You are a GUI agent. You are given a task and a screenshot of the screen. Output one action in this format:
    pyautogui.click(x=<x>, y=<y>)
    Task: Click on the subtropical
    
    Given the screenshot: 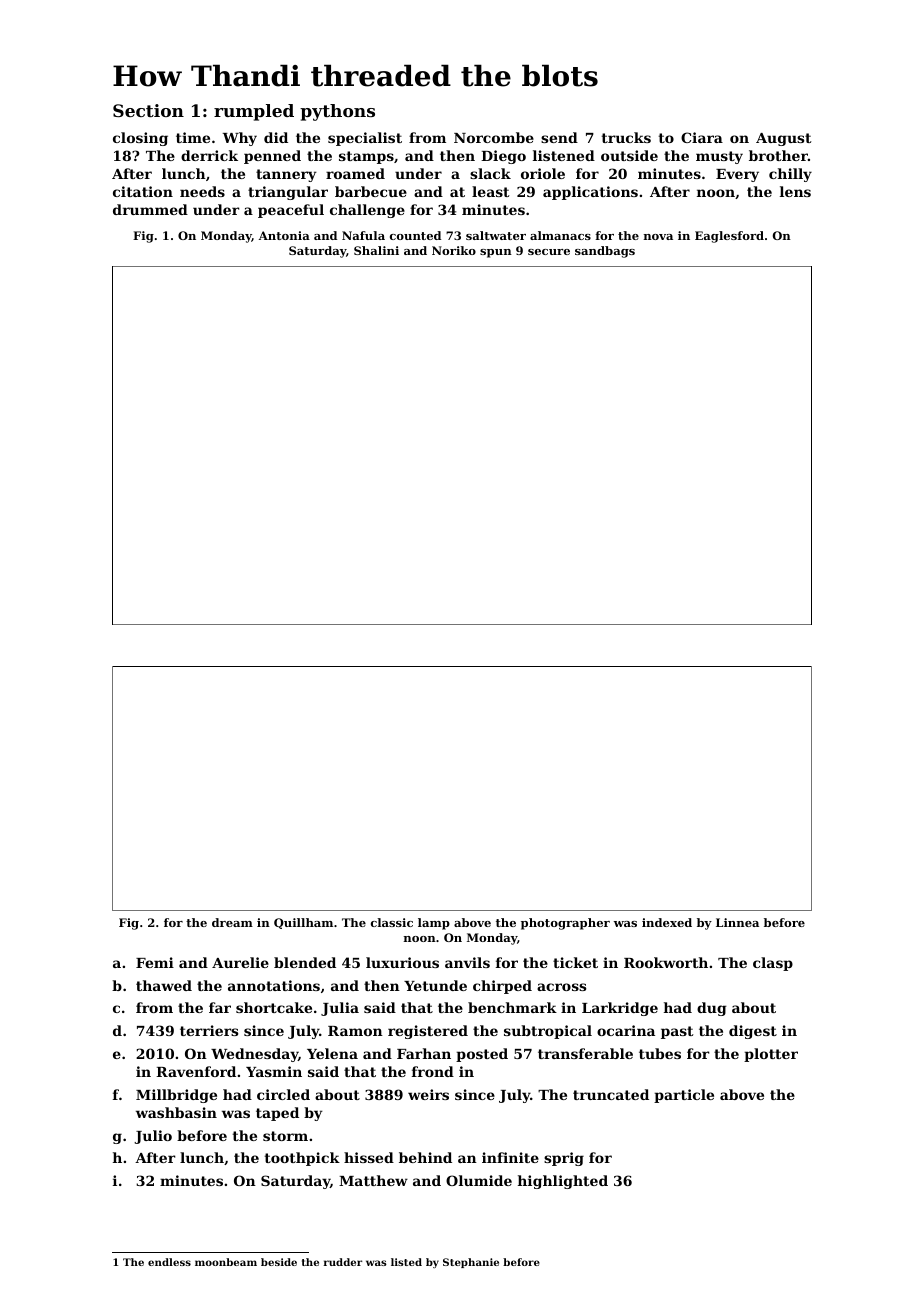 What is the action you would take?
    pyautogui.click(x=548, y=1032)
